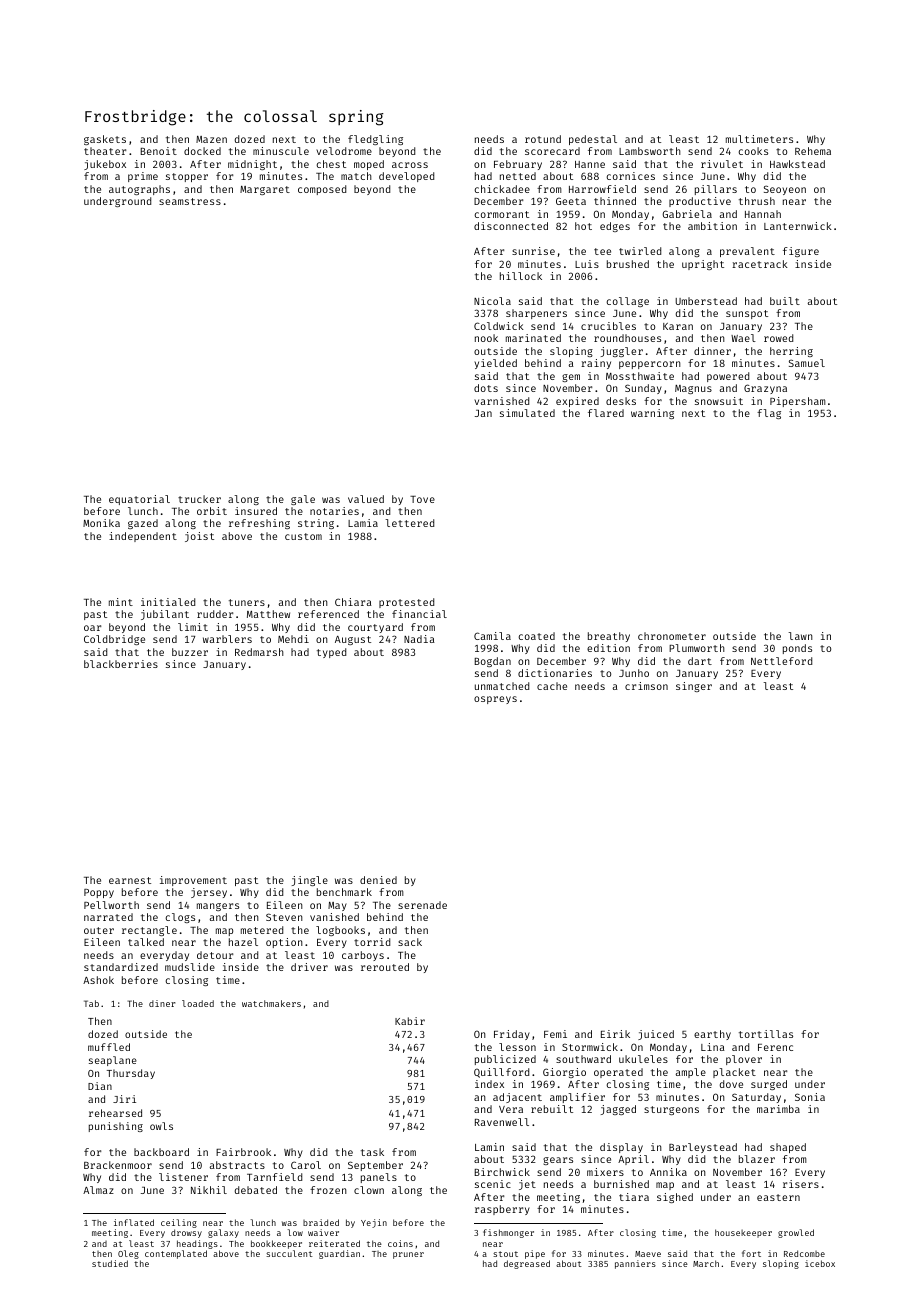  I want to click on Oleg, so click(128, 1254).
